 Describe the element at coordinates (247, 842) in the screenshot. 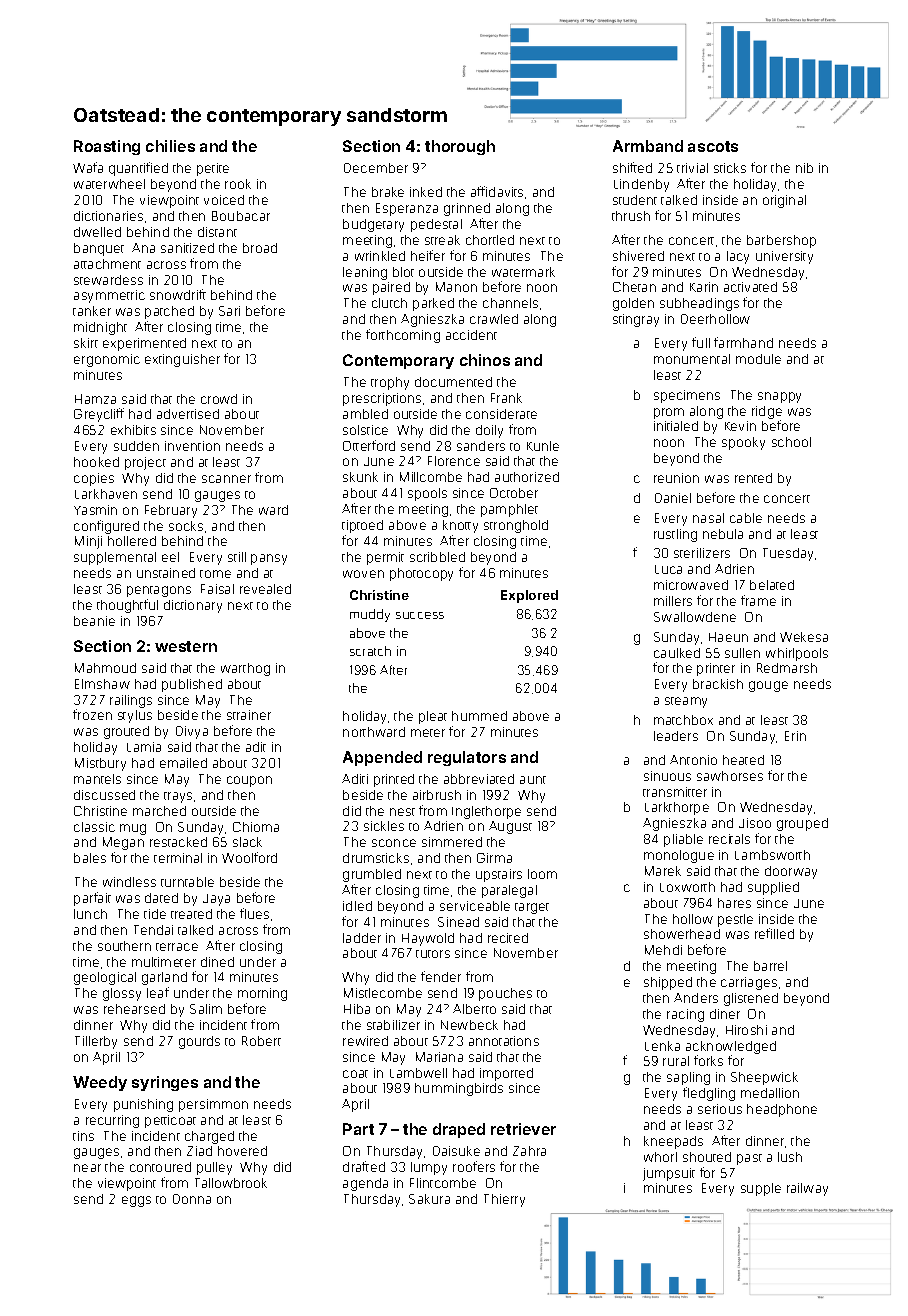

I see `slack` at that location.
